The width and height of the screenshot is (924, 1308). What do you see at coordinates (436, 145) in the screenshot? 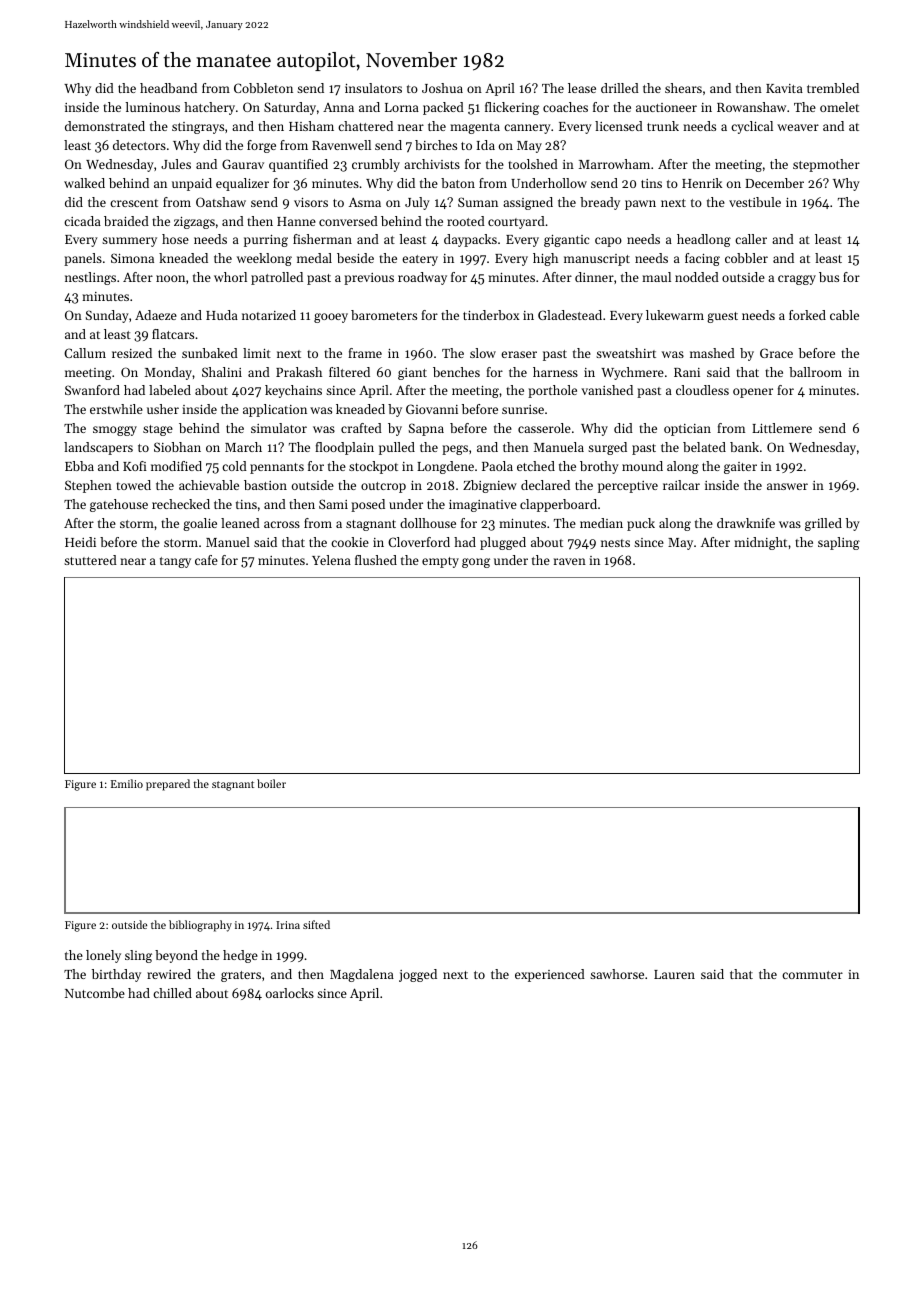
I see `birches` at bounding box center [436, 145].
